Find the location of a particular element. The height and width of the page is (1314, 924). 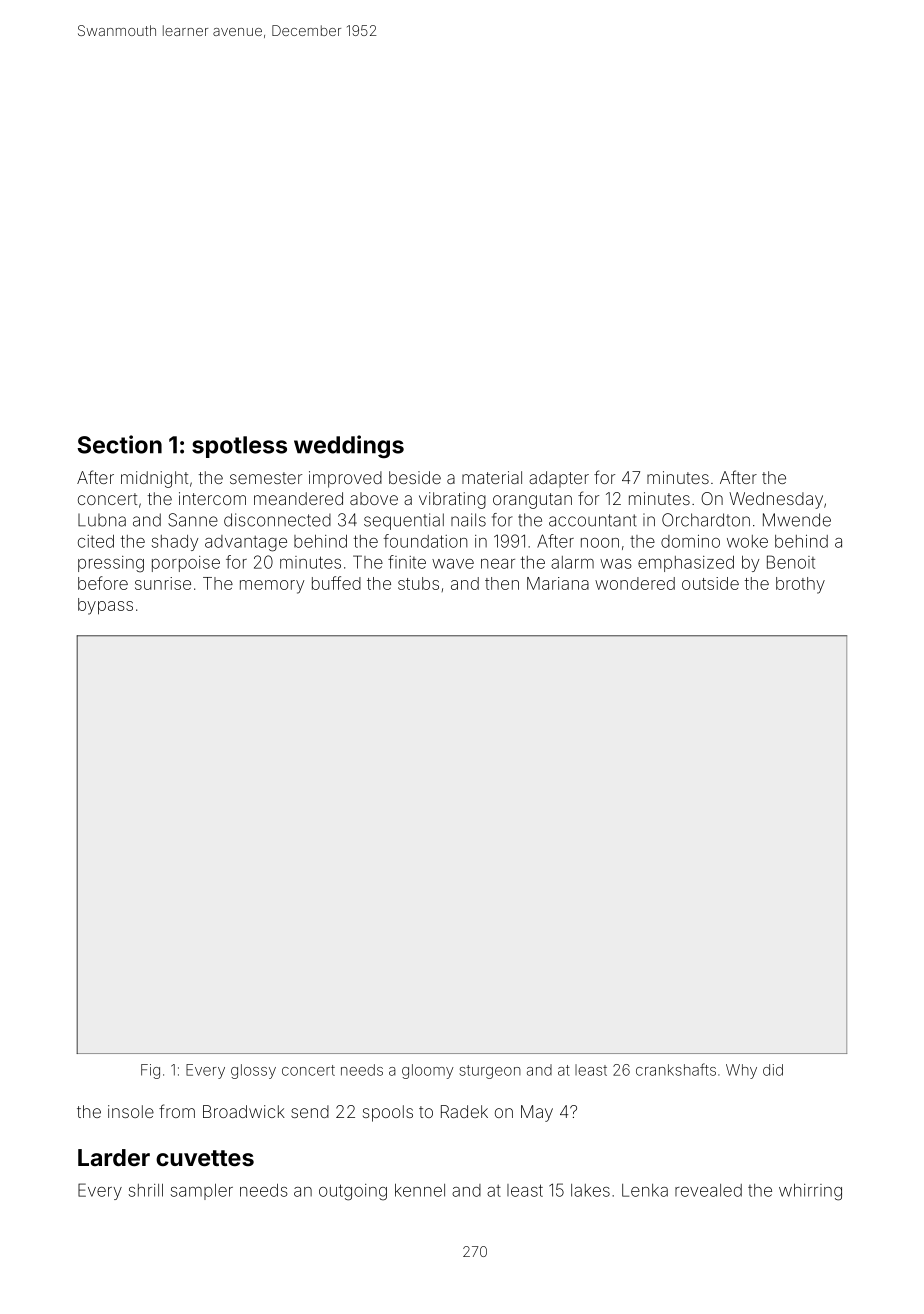

crankshafts is located at coordinates (676, 1069).
